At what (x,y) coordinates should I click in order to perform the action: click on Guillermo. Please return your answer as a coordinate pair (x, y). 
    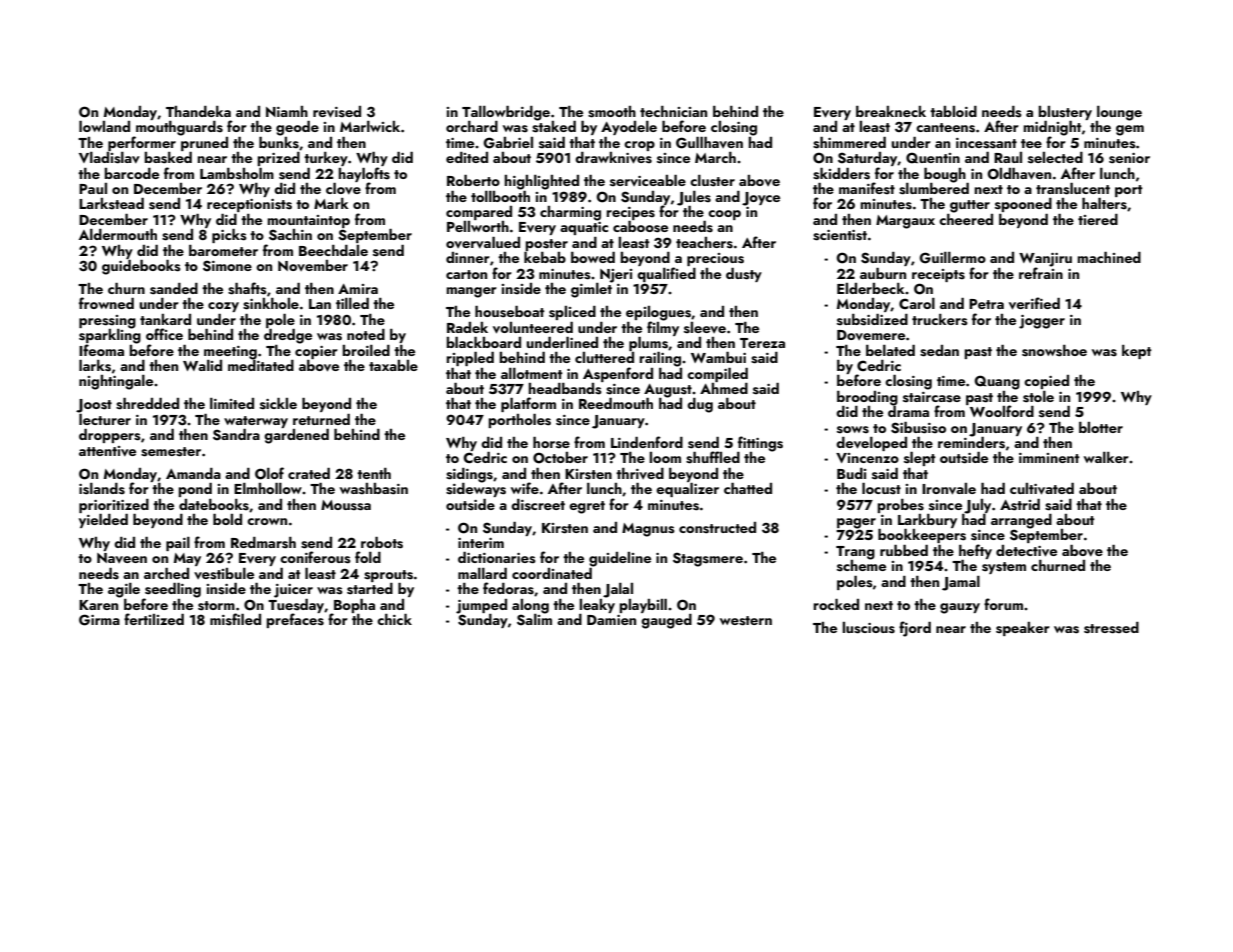
    Looking at the image, I should click on (952, 258).
